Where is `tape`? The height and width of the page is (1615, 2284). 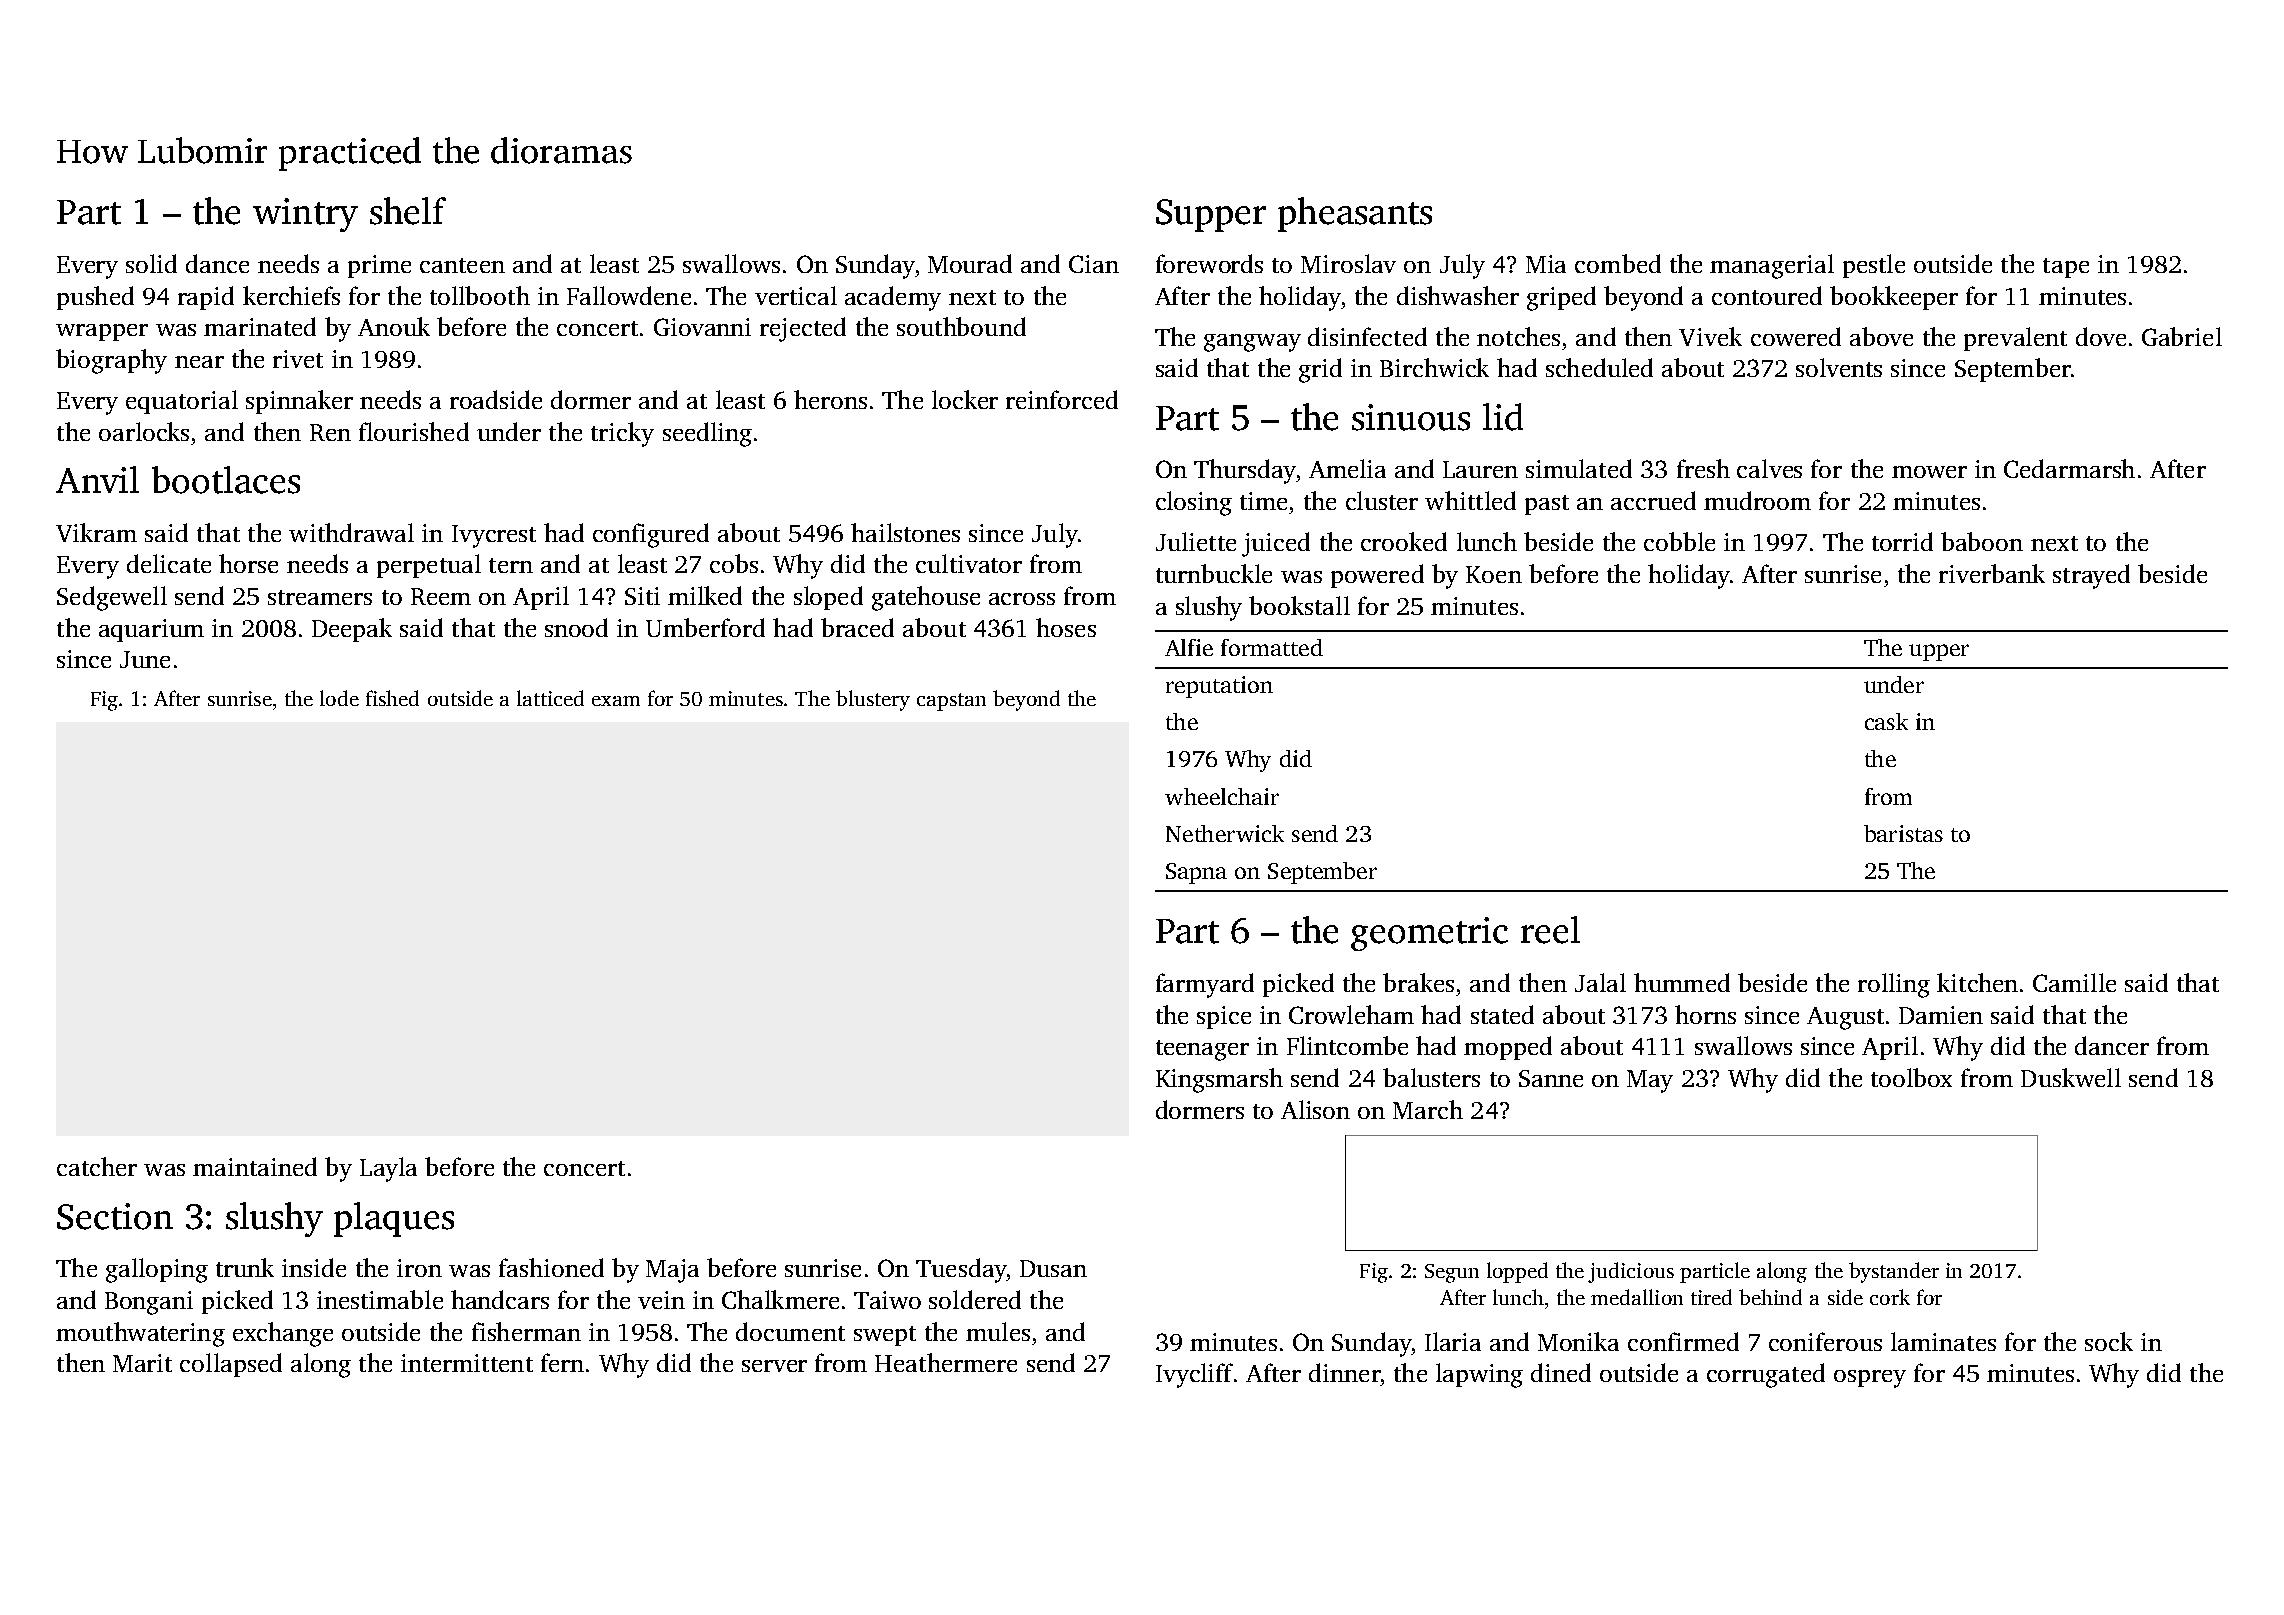
tape is located at coordinates (2066, 268).
